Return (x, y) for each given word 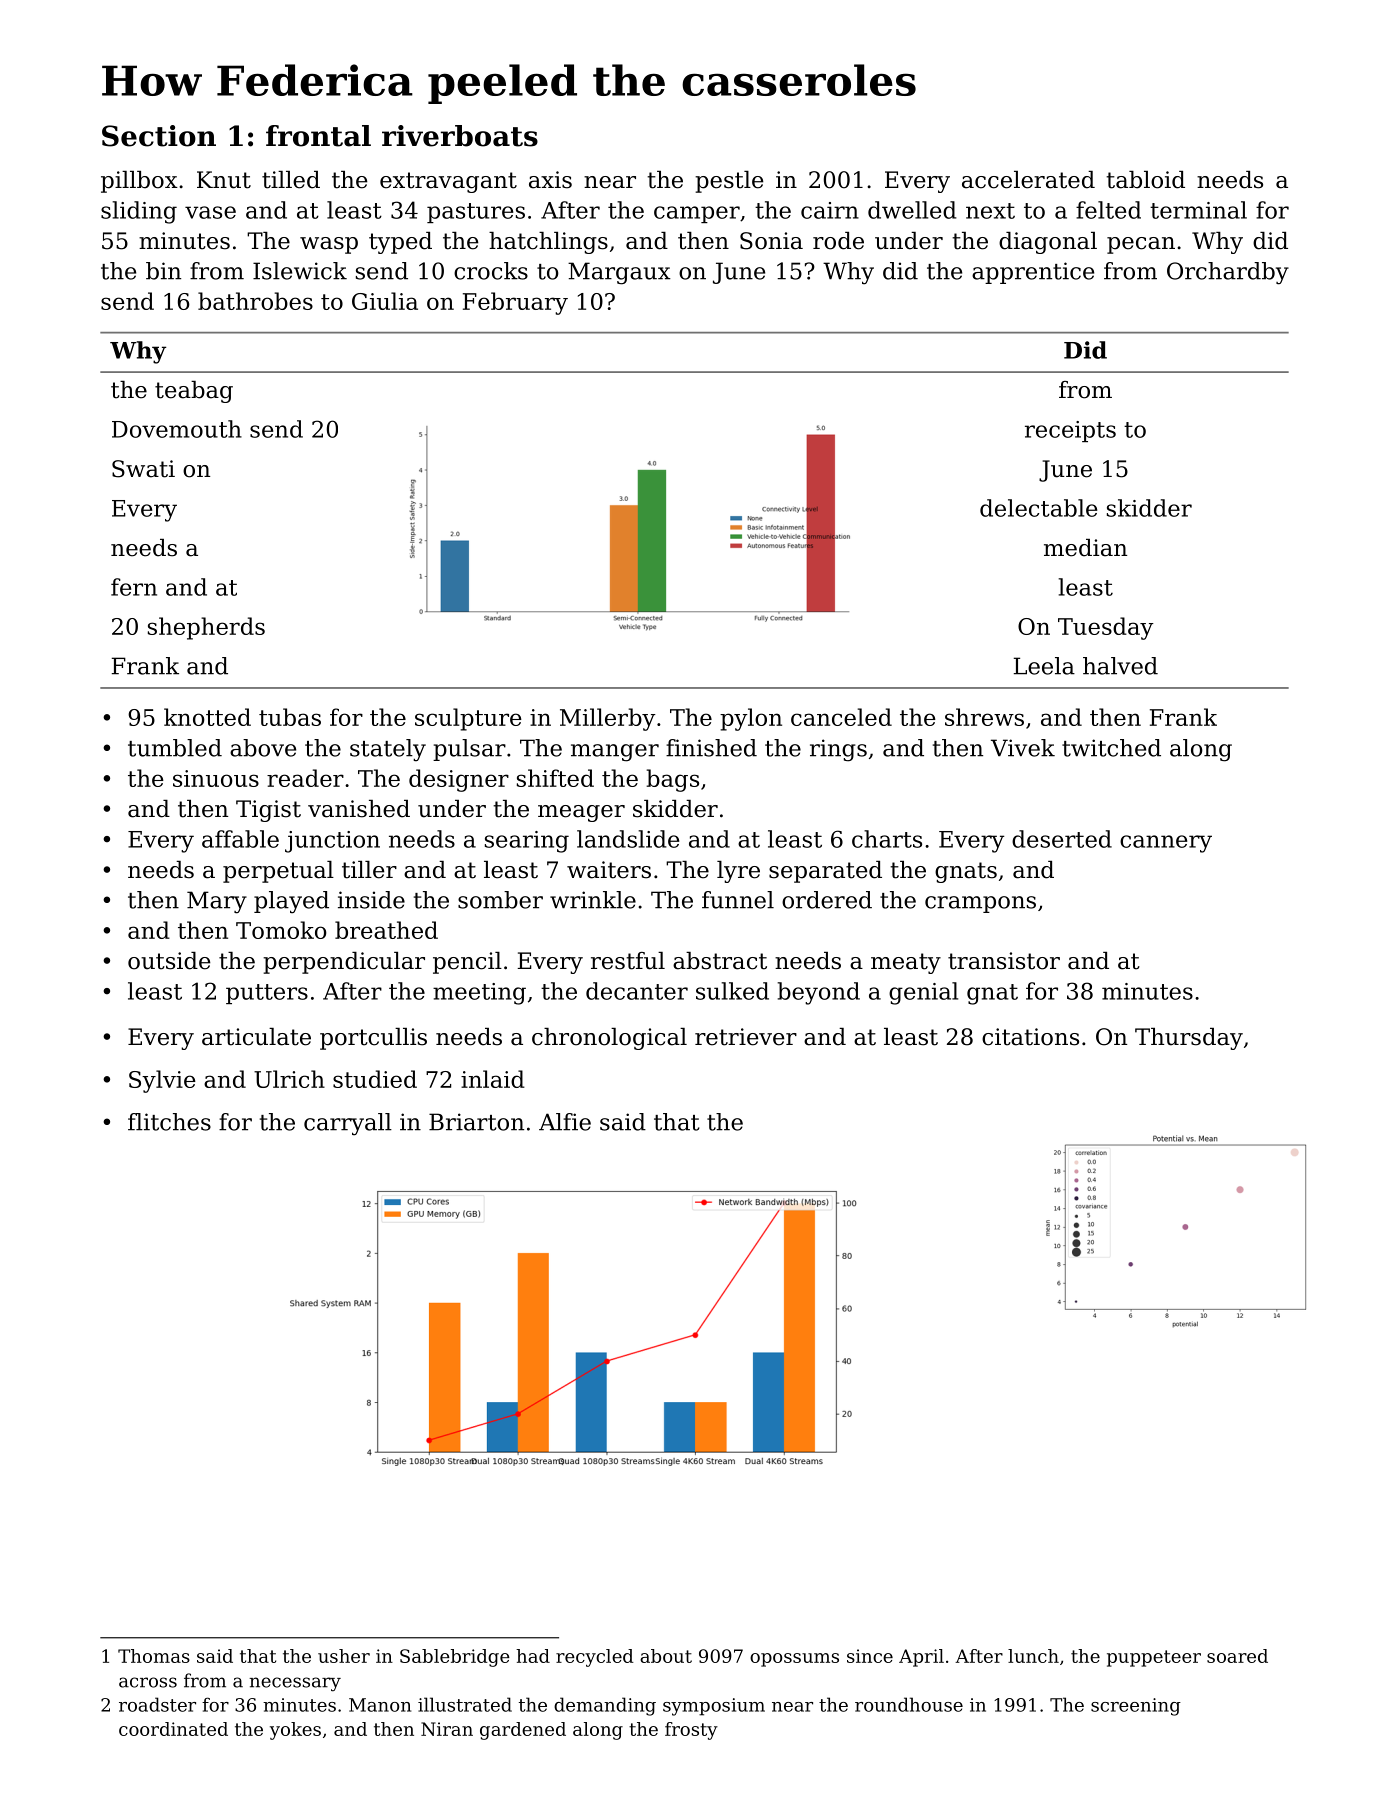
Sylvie (162, 1081)
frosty (691, 1731)
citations (1030, 1037)
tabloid (1145, 180)
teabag (194, 392)
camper (697, 214)
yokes (295, 1731)
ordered (827, 900)
